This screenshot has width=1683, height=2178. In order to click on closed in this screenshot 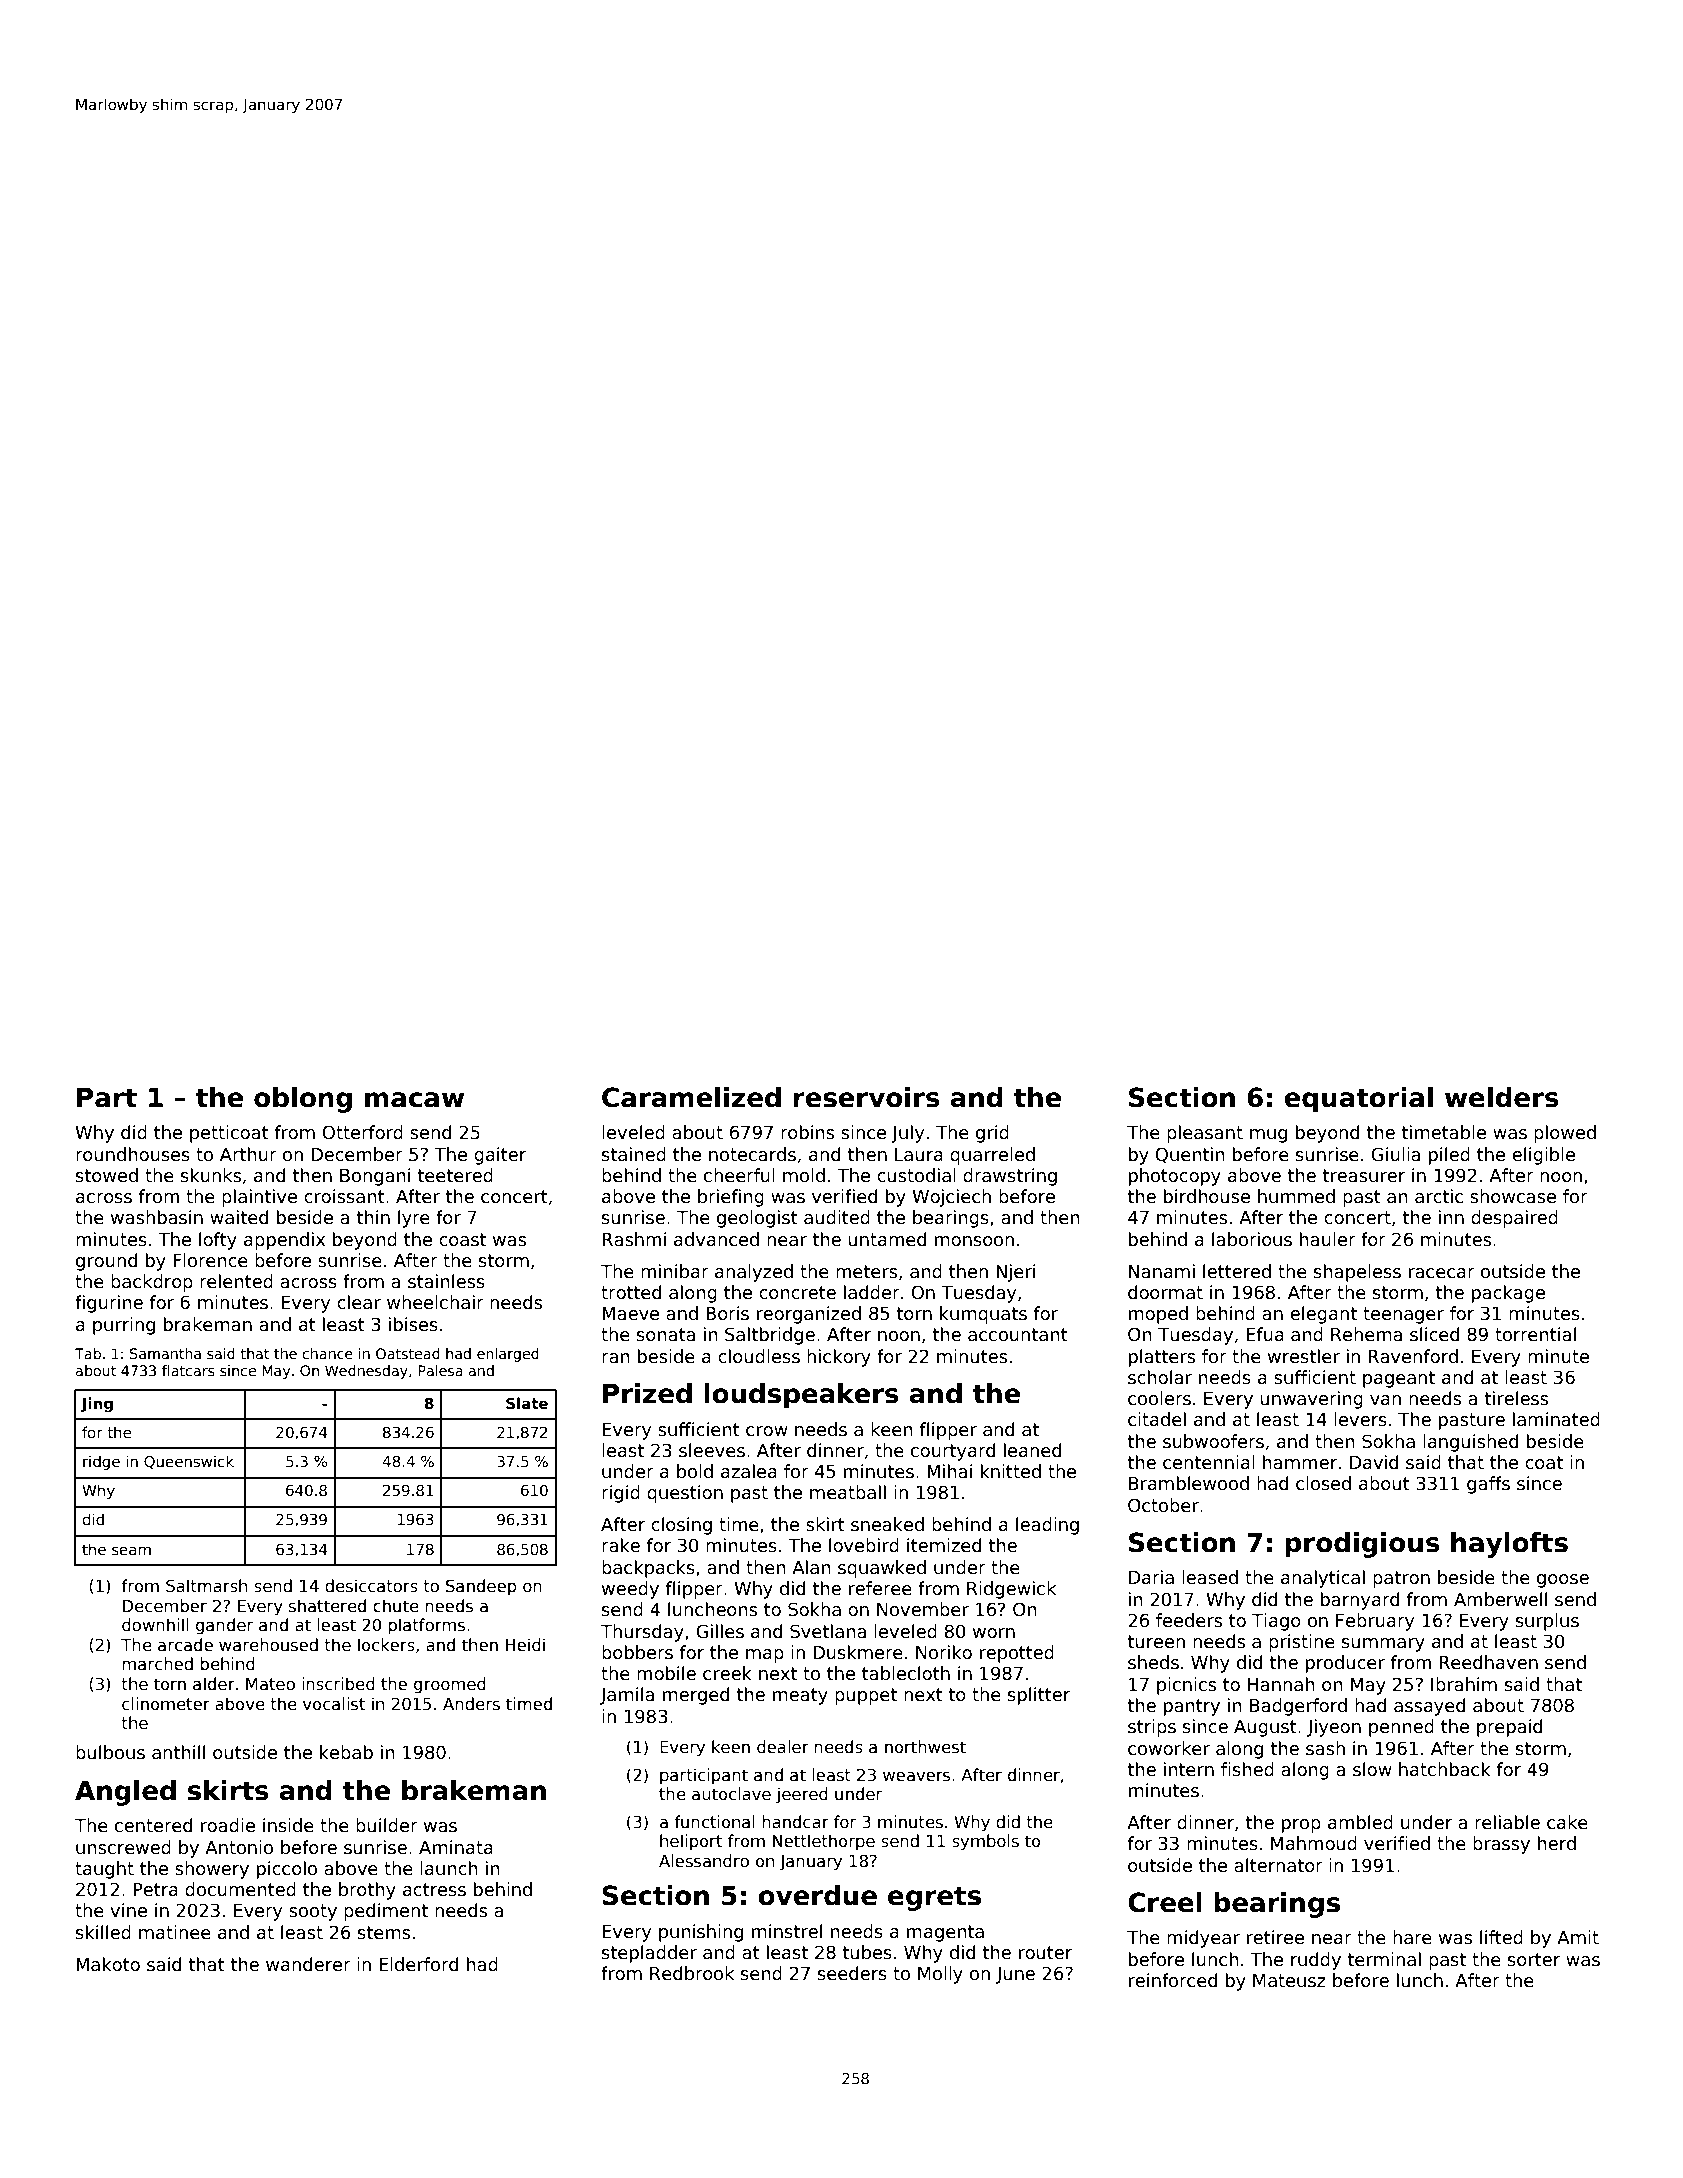, I will do `click(1323, 1483)`.
